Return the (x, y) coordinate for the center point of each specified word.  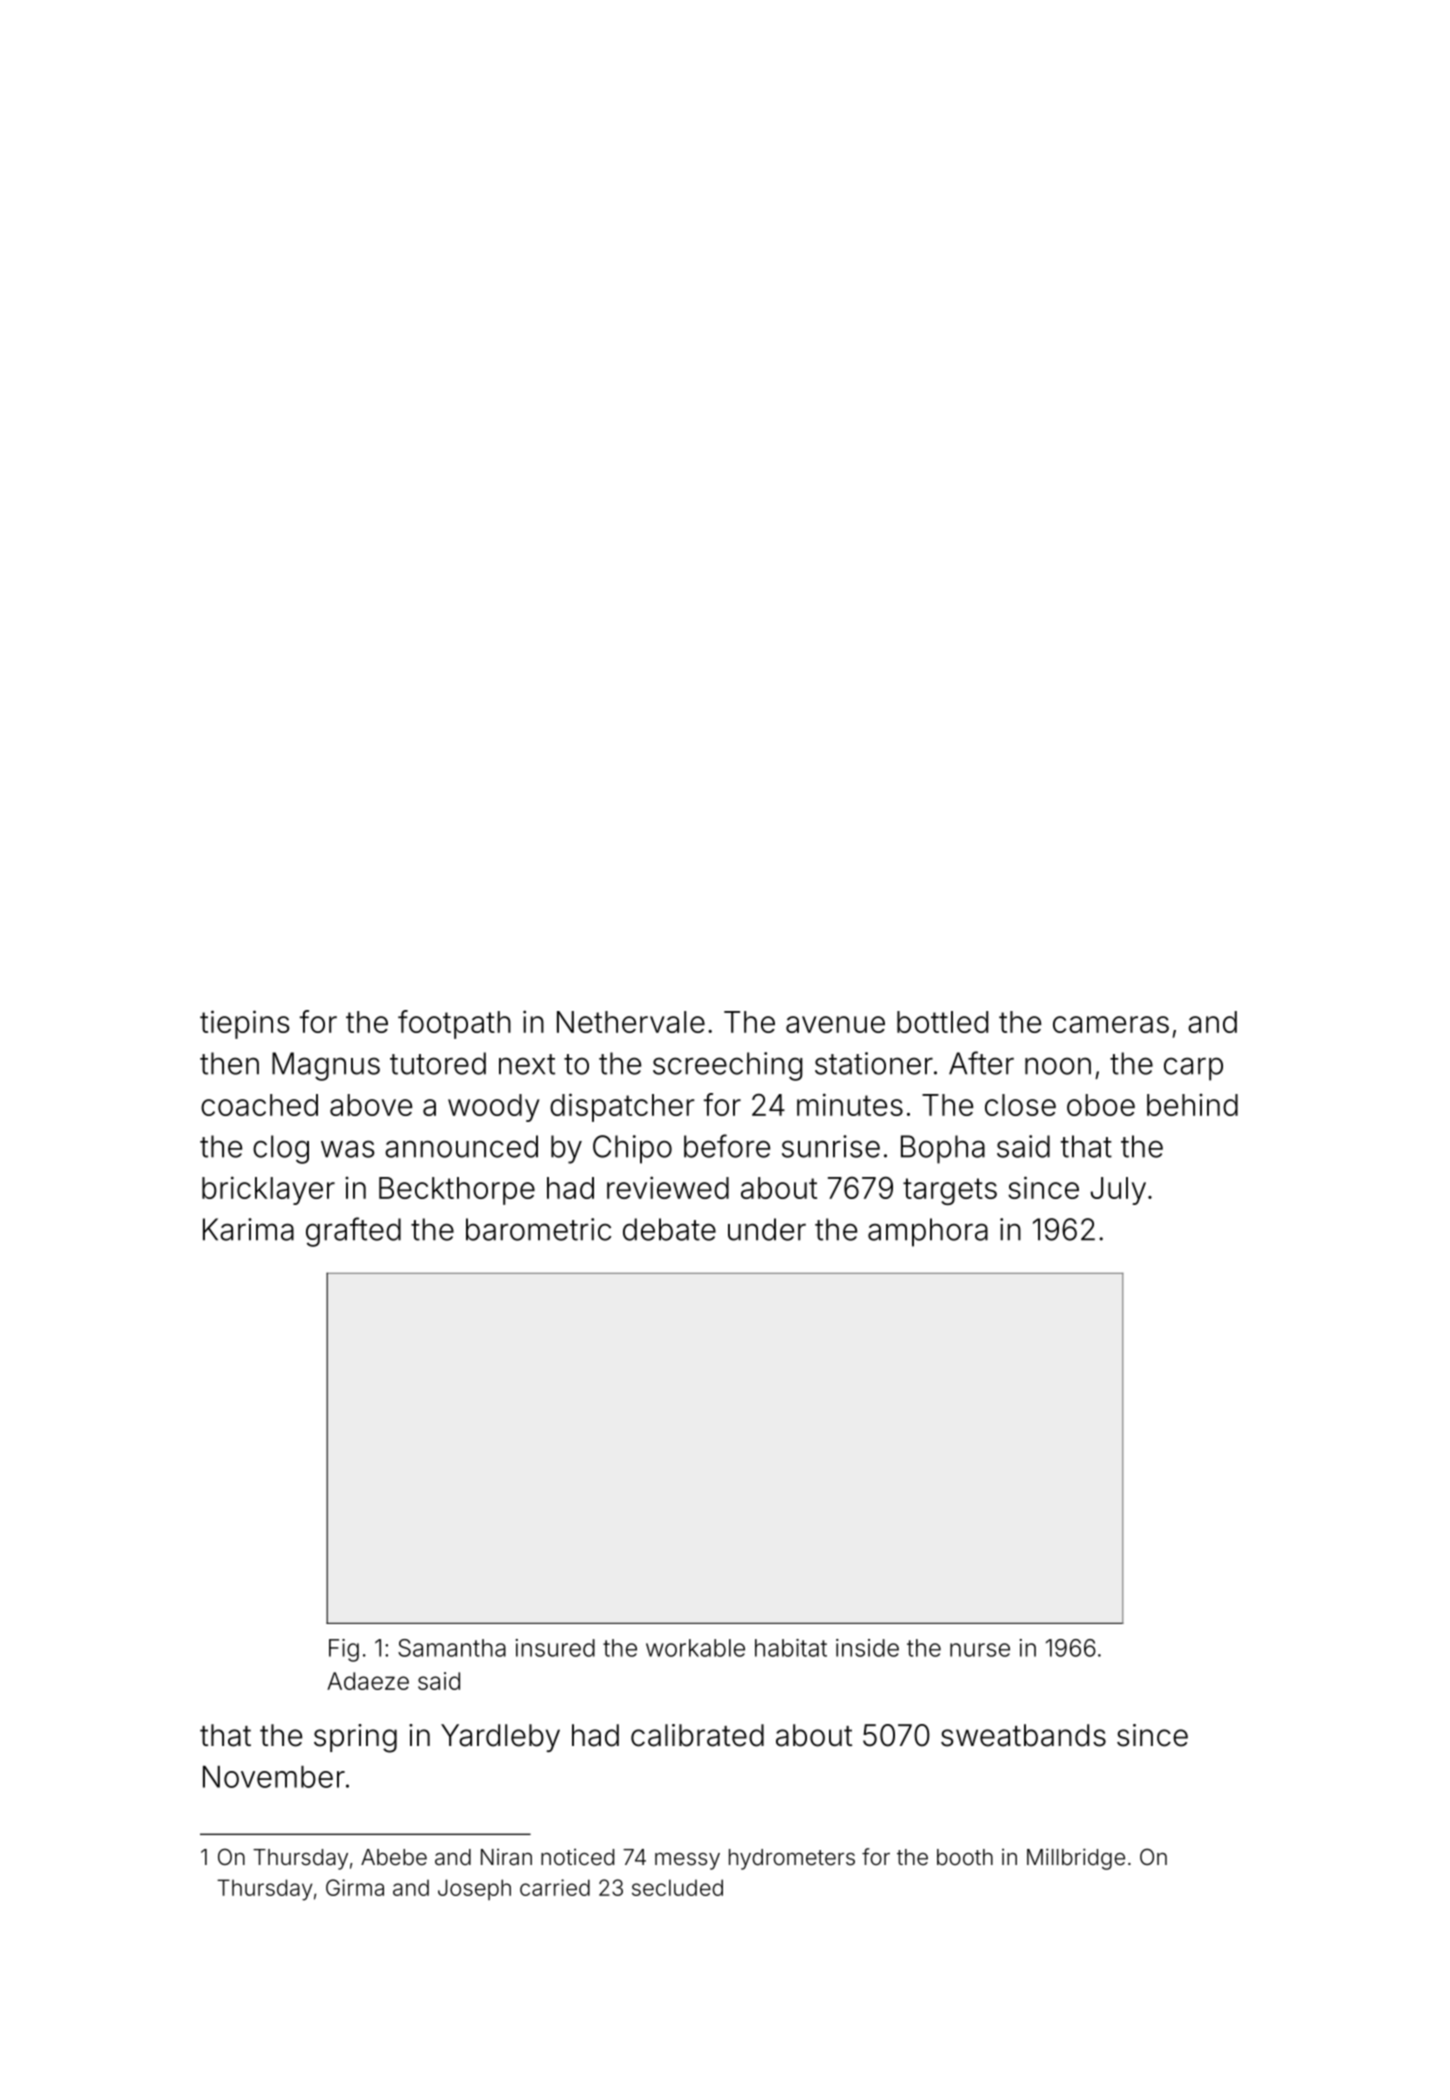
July (1118, 1191)
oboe (1101, 1105)
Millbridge (1076, 1859)
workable (695, 1648)
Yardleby (500, 1738)
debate (669, 1229)
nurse (980, 1650)
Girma (355, 1887)
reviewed (668, 1187)
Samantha (452, 1648)
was (348, 1149)
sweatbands (1023, 1735)
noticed (577, 1857)
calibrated (697, 1735)
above (371, 1105)
